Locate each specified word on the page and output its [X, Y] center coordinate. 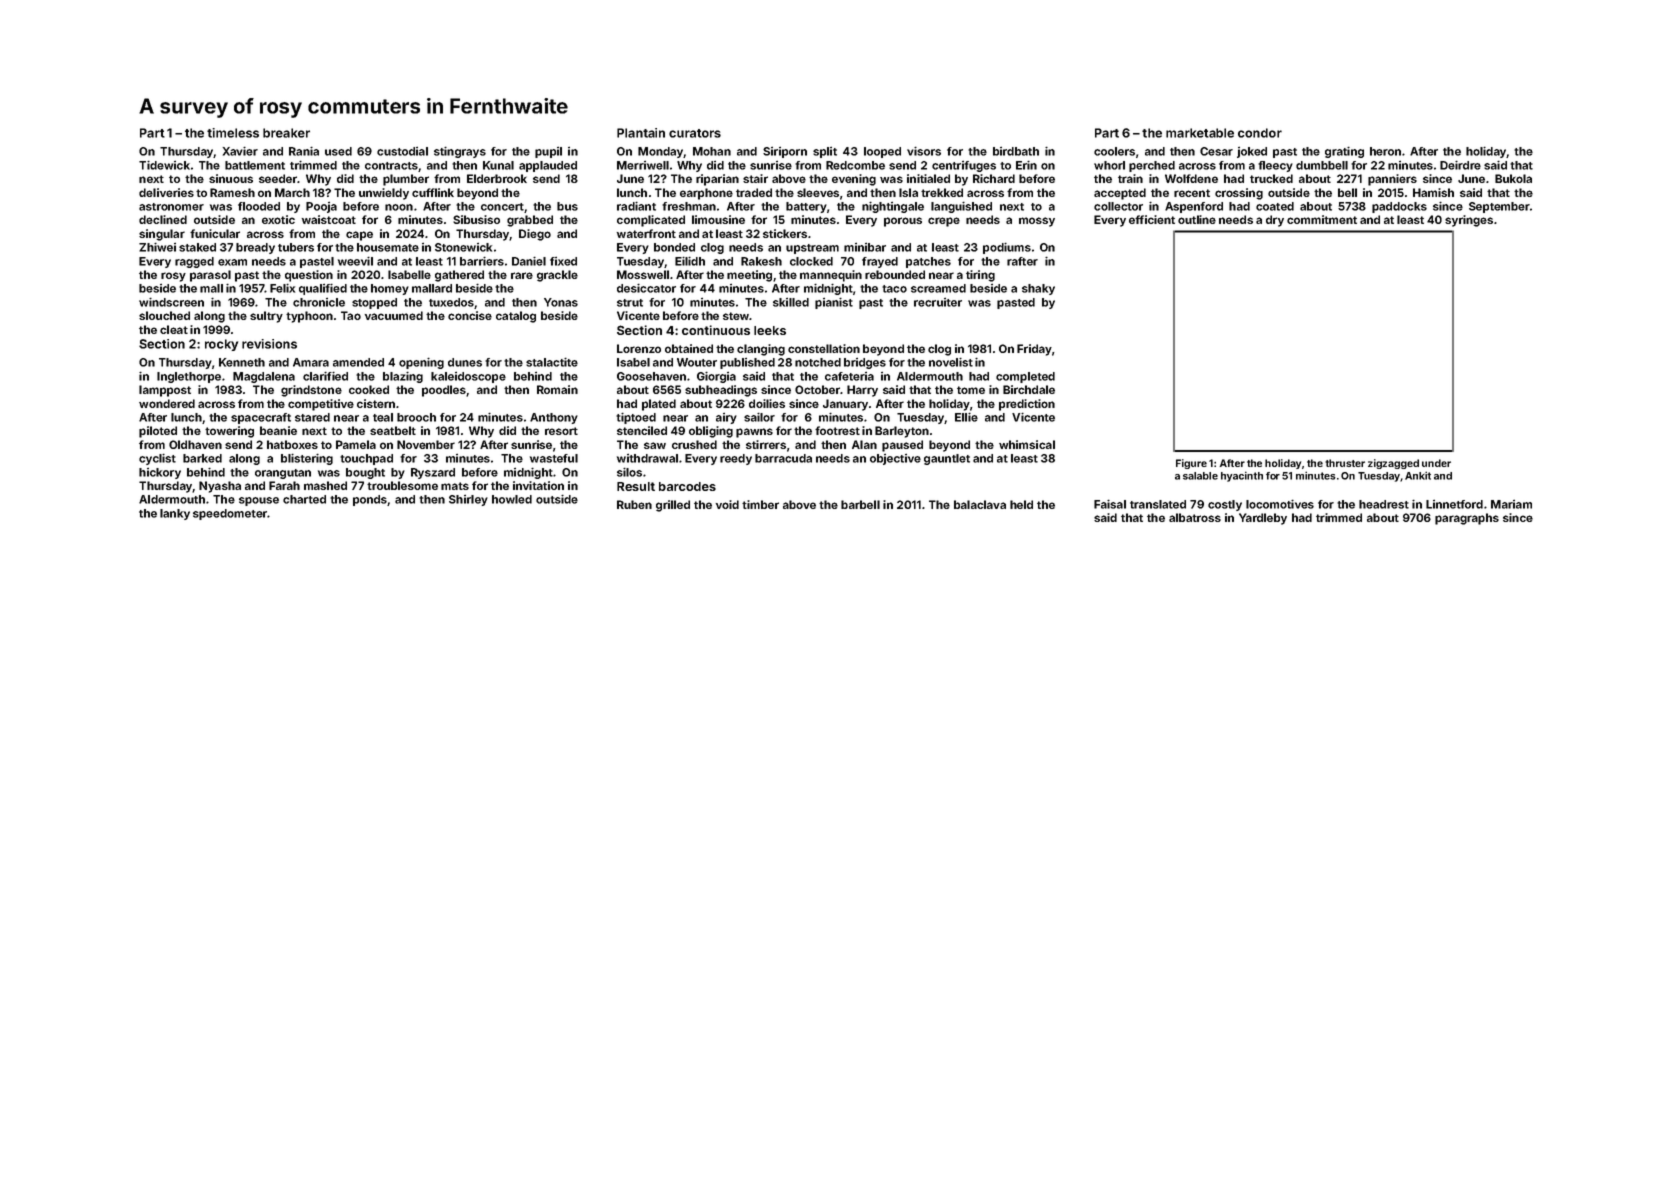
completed [1025, 377]
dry [1275, 221]
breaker [286, 133]
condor [1260, 133]
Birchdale [1029, 389]
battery [806, 207]
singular [162, 235]
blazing [403, 377]
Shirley [468, 500]
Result [636, 486]
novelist [951, 362]
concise [470, 315]
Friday [1034, 350]
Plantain [641, 133]
